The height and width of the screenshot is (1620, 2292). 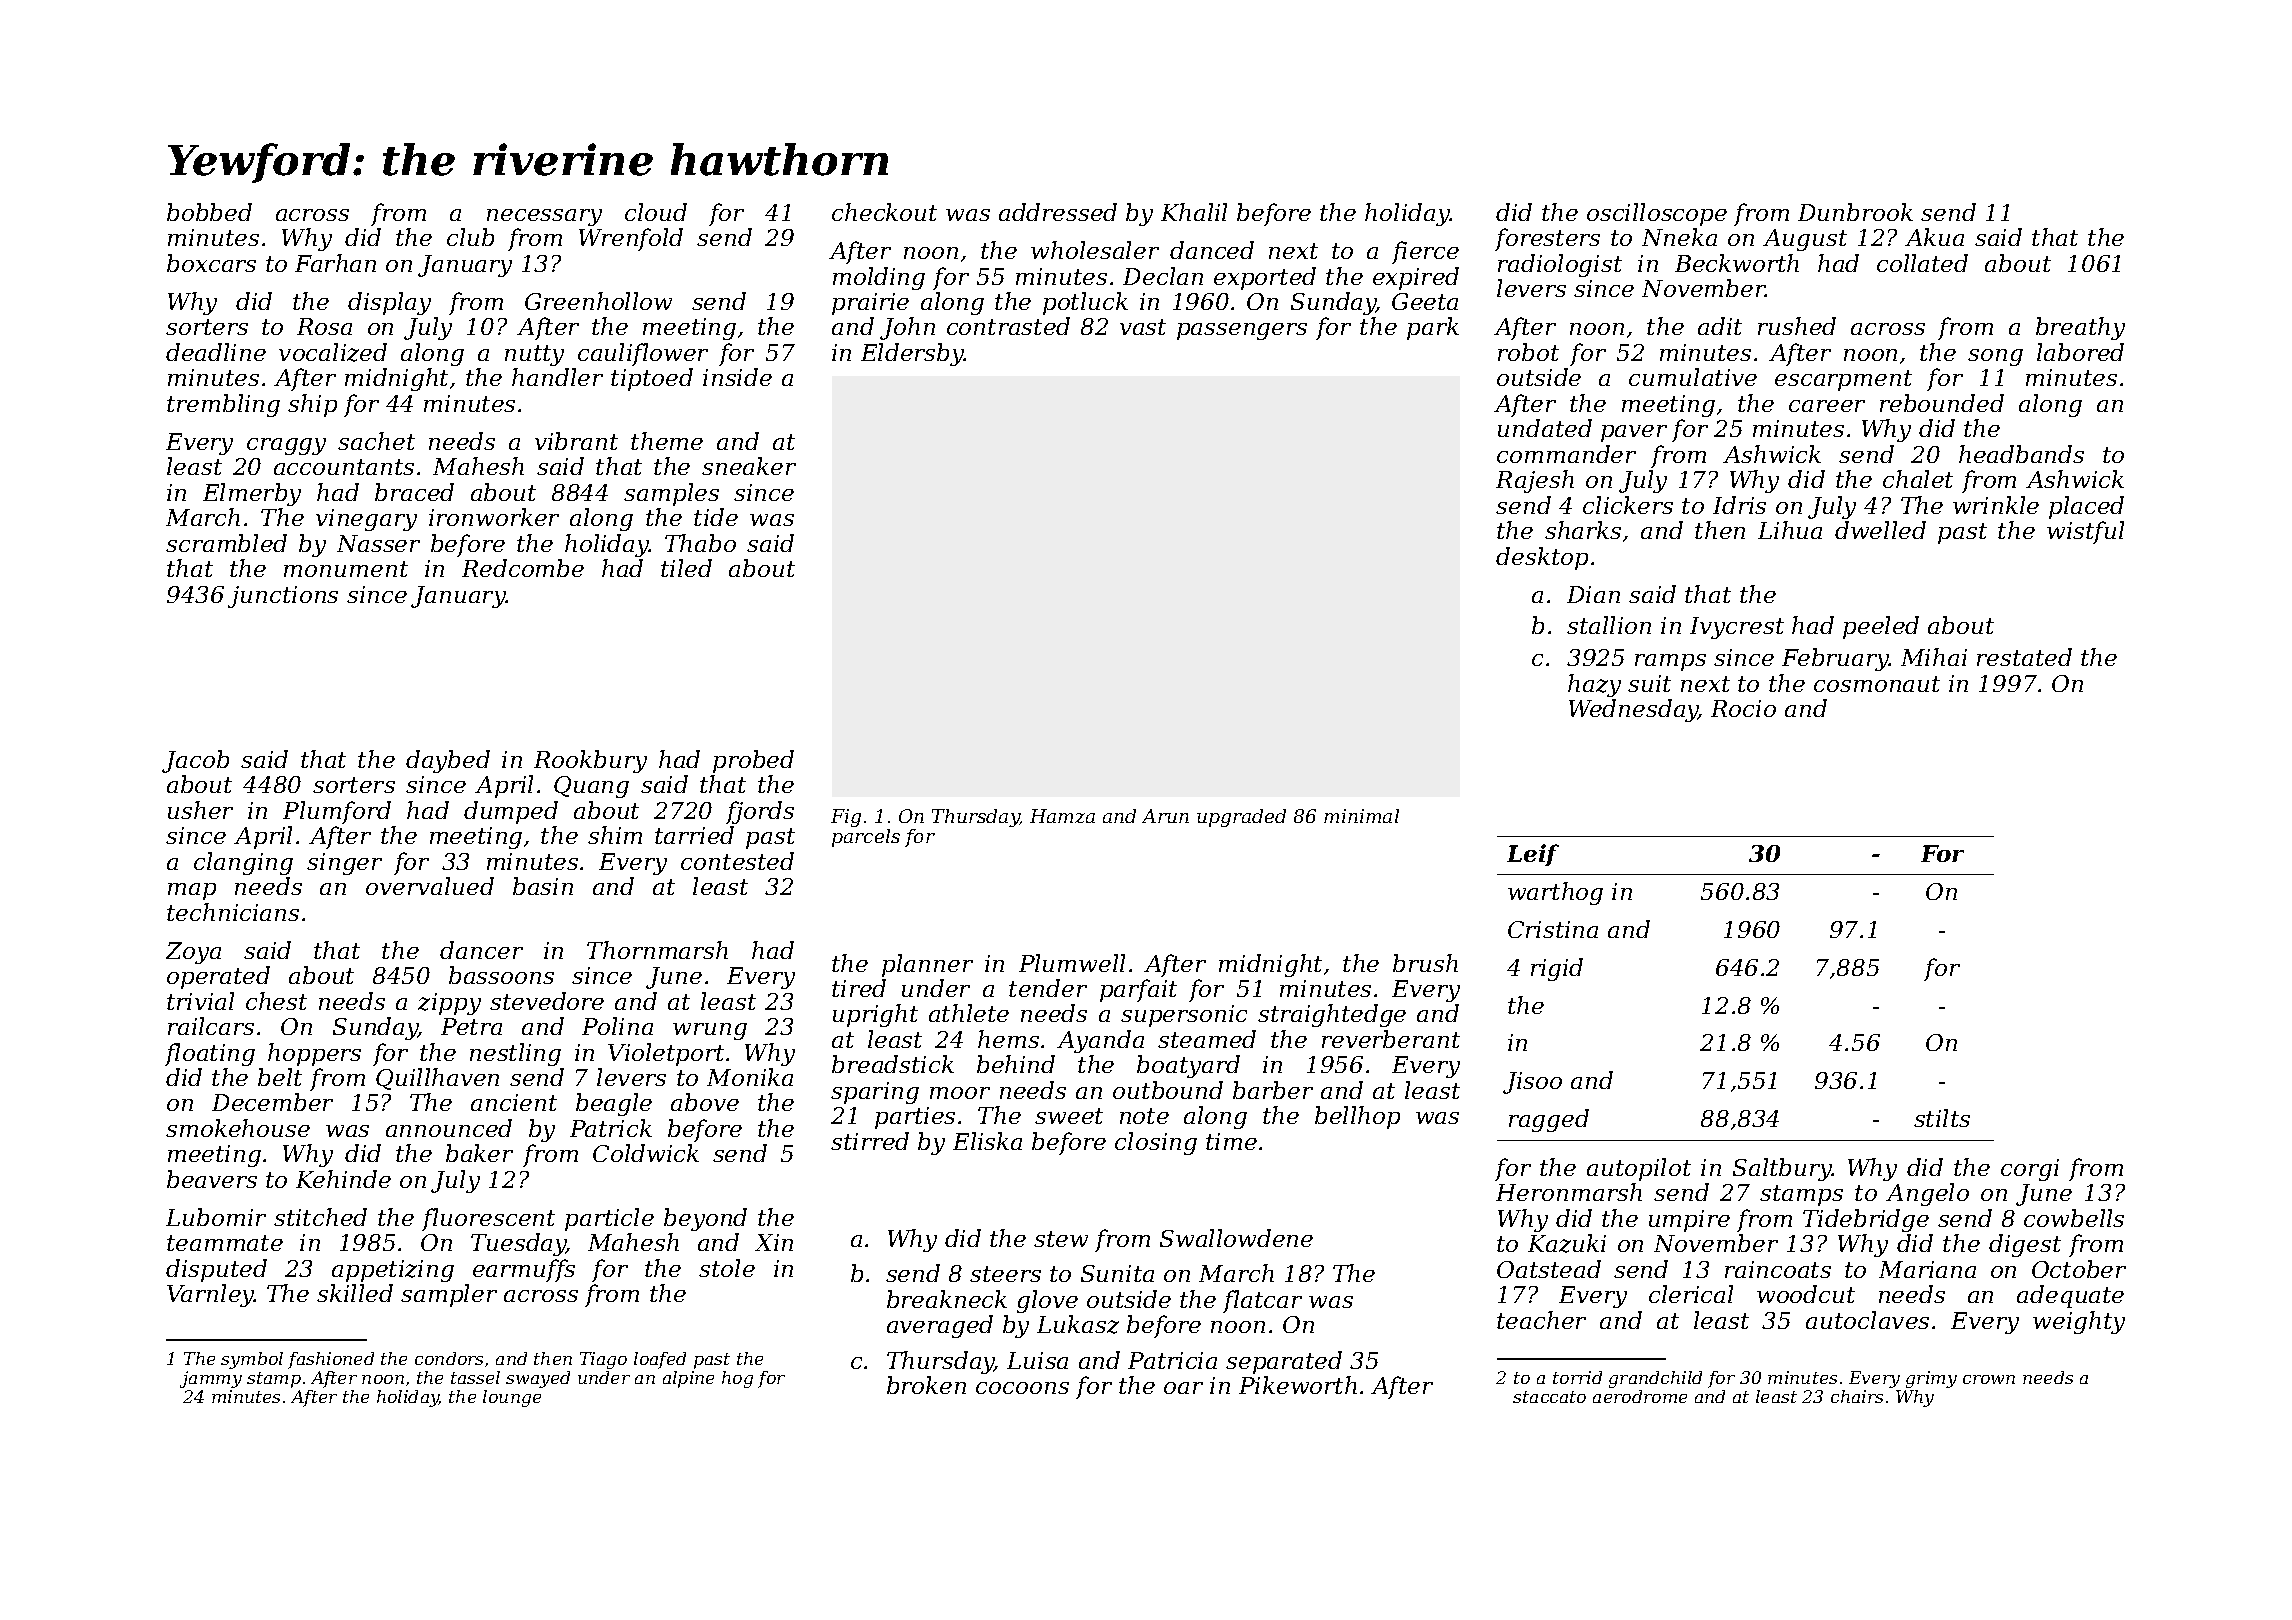 I want to click on time, so click(x=1231, y=1141).
